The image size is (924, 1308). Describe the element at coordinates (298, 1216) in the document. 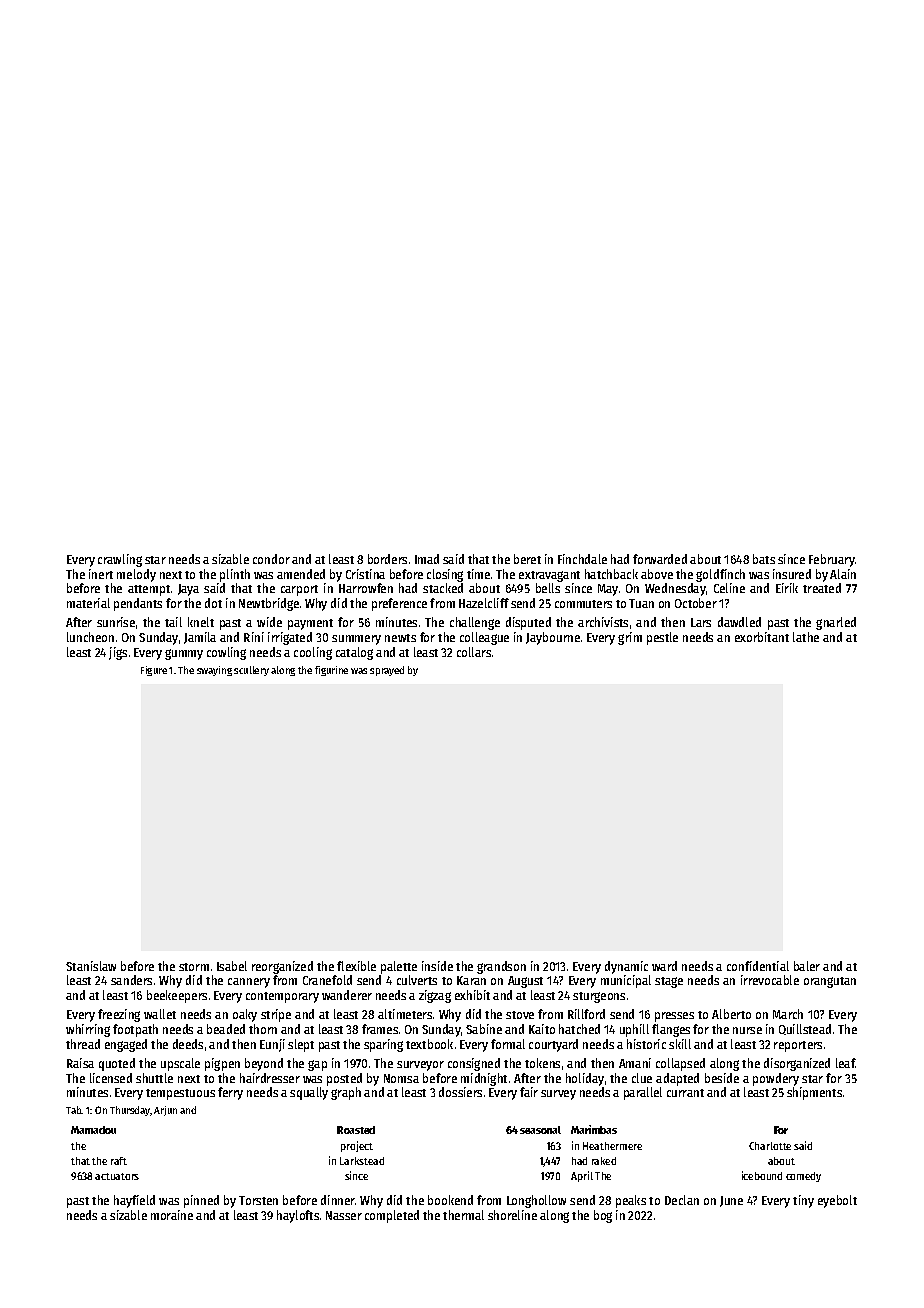

I see `haylofts` at that location.
